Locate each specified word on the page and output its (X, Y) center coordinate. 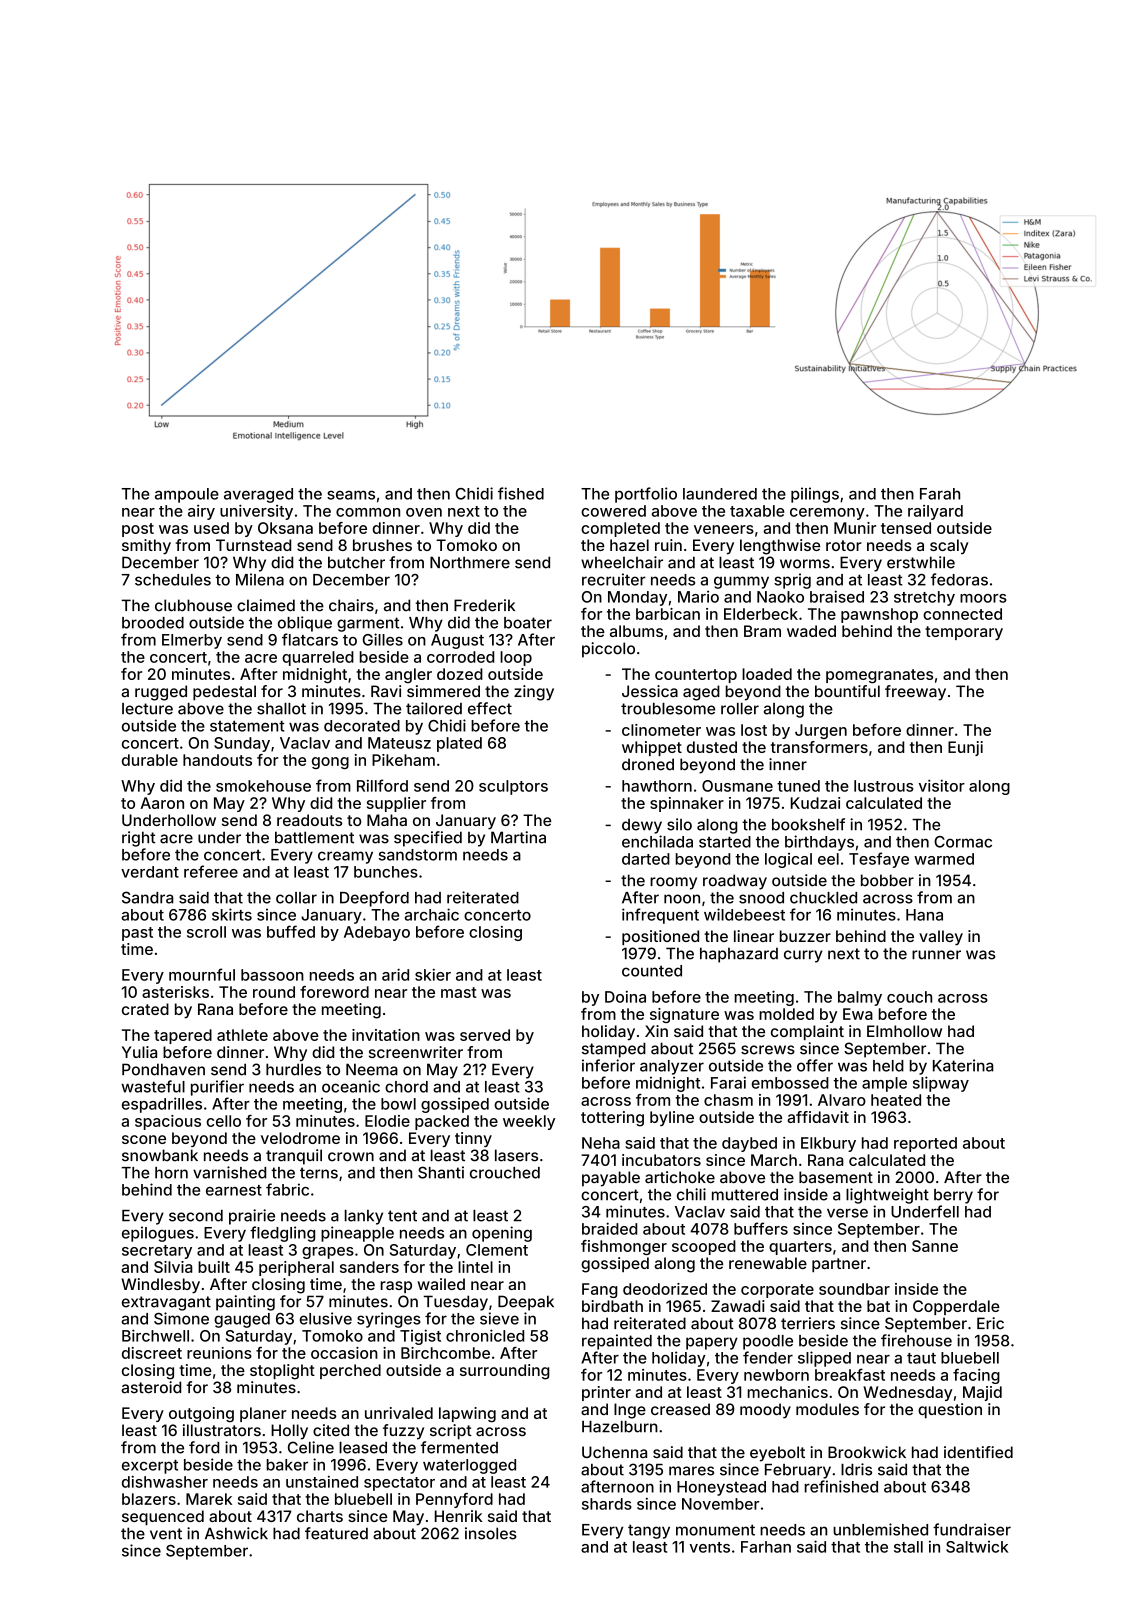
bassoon (272, 975)
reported (925, 1144)
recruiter (614, 579)
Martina (518, 837)
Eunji (965, 748)
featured (336, 1533)
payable (611, 1179)
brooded (153, 623)
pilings (815, 495)
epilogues (158, 1234)
